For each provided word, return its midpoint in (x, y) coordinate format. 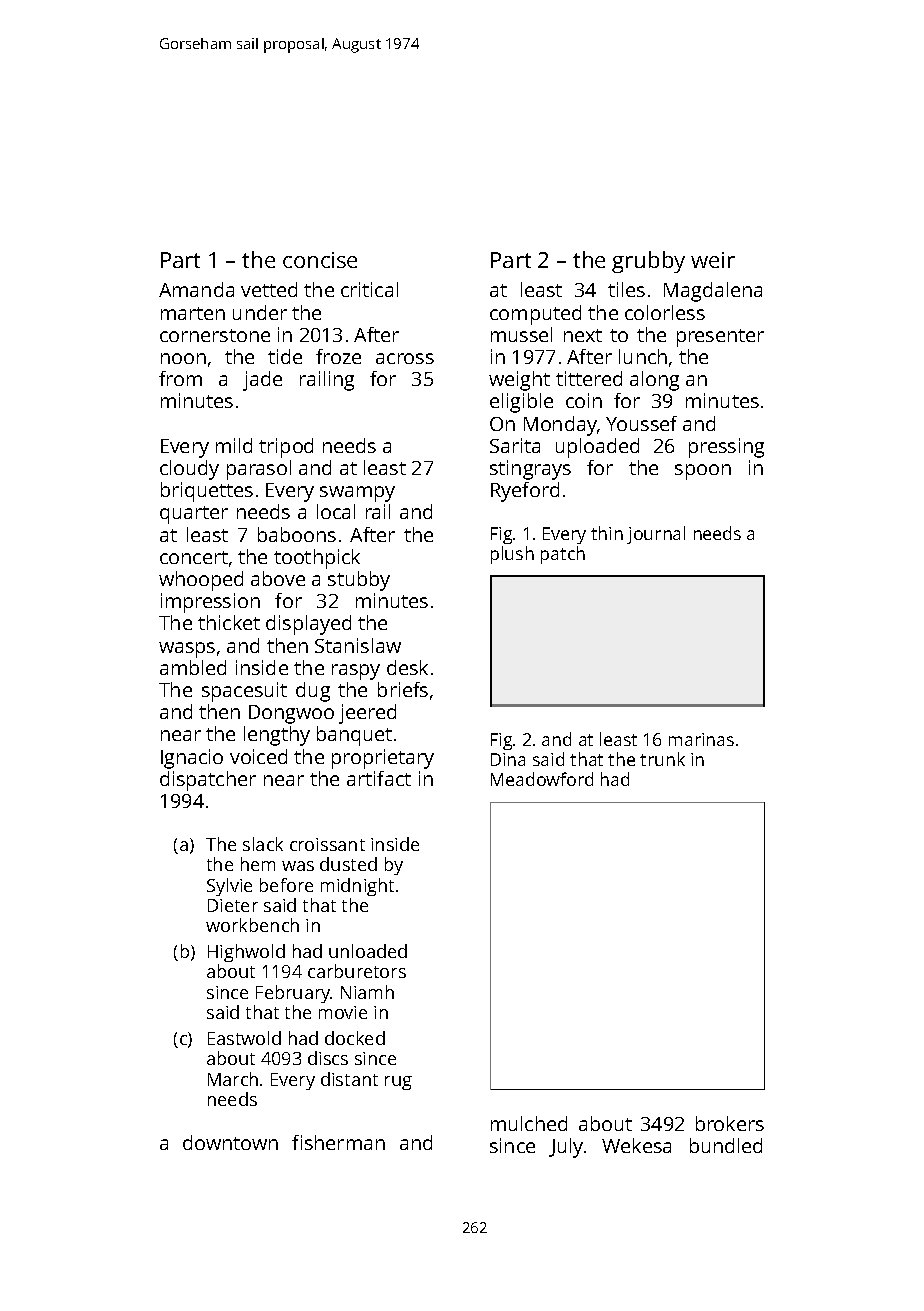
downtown (230, 1142)
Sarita (515, 445)
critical (369, 289)
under (260, 312)
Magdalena (713, 292)
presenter (720, 338)
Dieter (233, 905)
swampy (357, 494)
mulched (529, 1123)
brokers (730, 1123)
